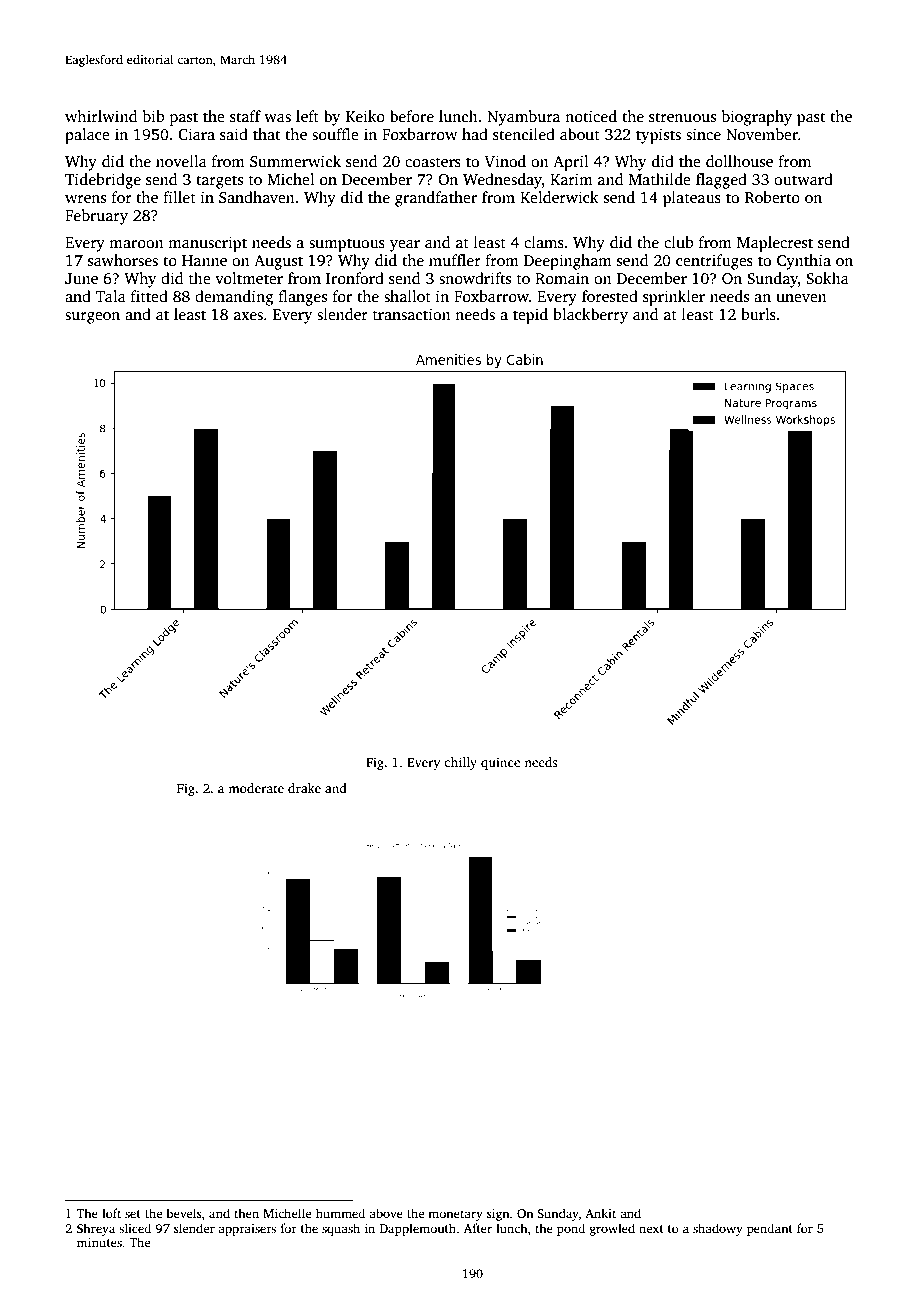 The width and height of the document is (924, 1308). What do you see at coordinates (365, 116) in the document?
I see `Keiko` at bounding box center [365, 116].
